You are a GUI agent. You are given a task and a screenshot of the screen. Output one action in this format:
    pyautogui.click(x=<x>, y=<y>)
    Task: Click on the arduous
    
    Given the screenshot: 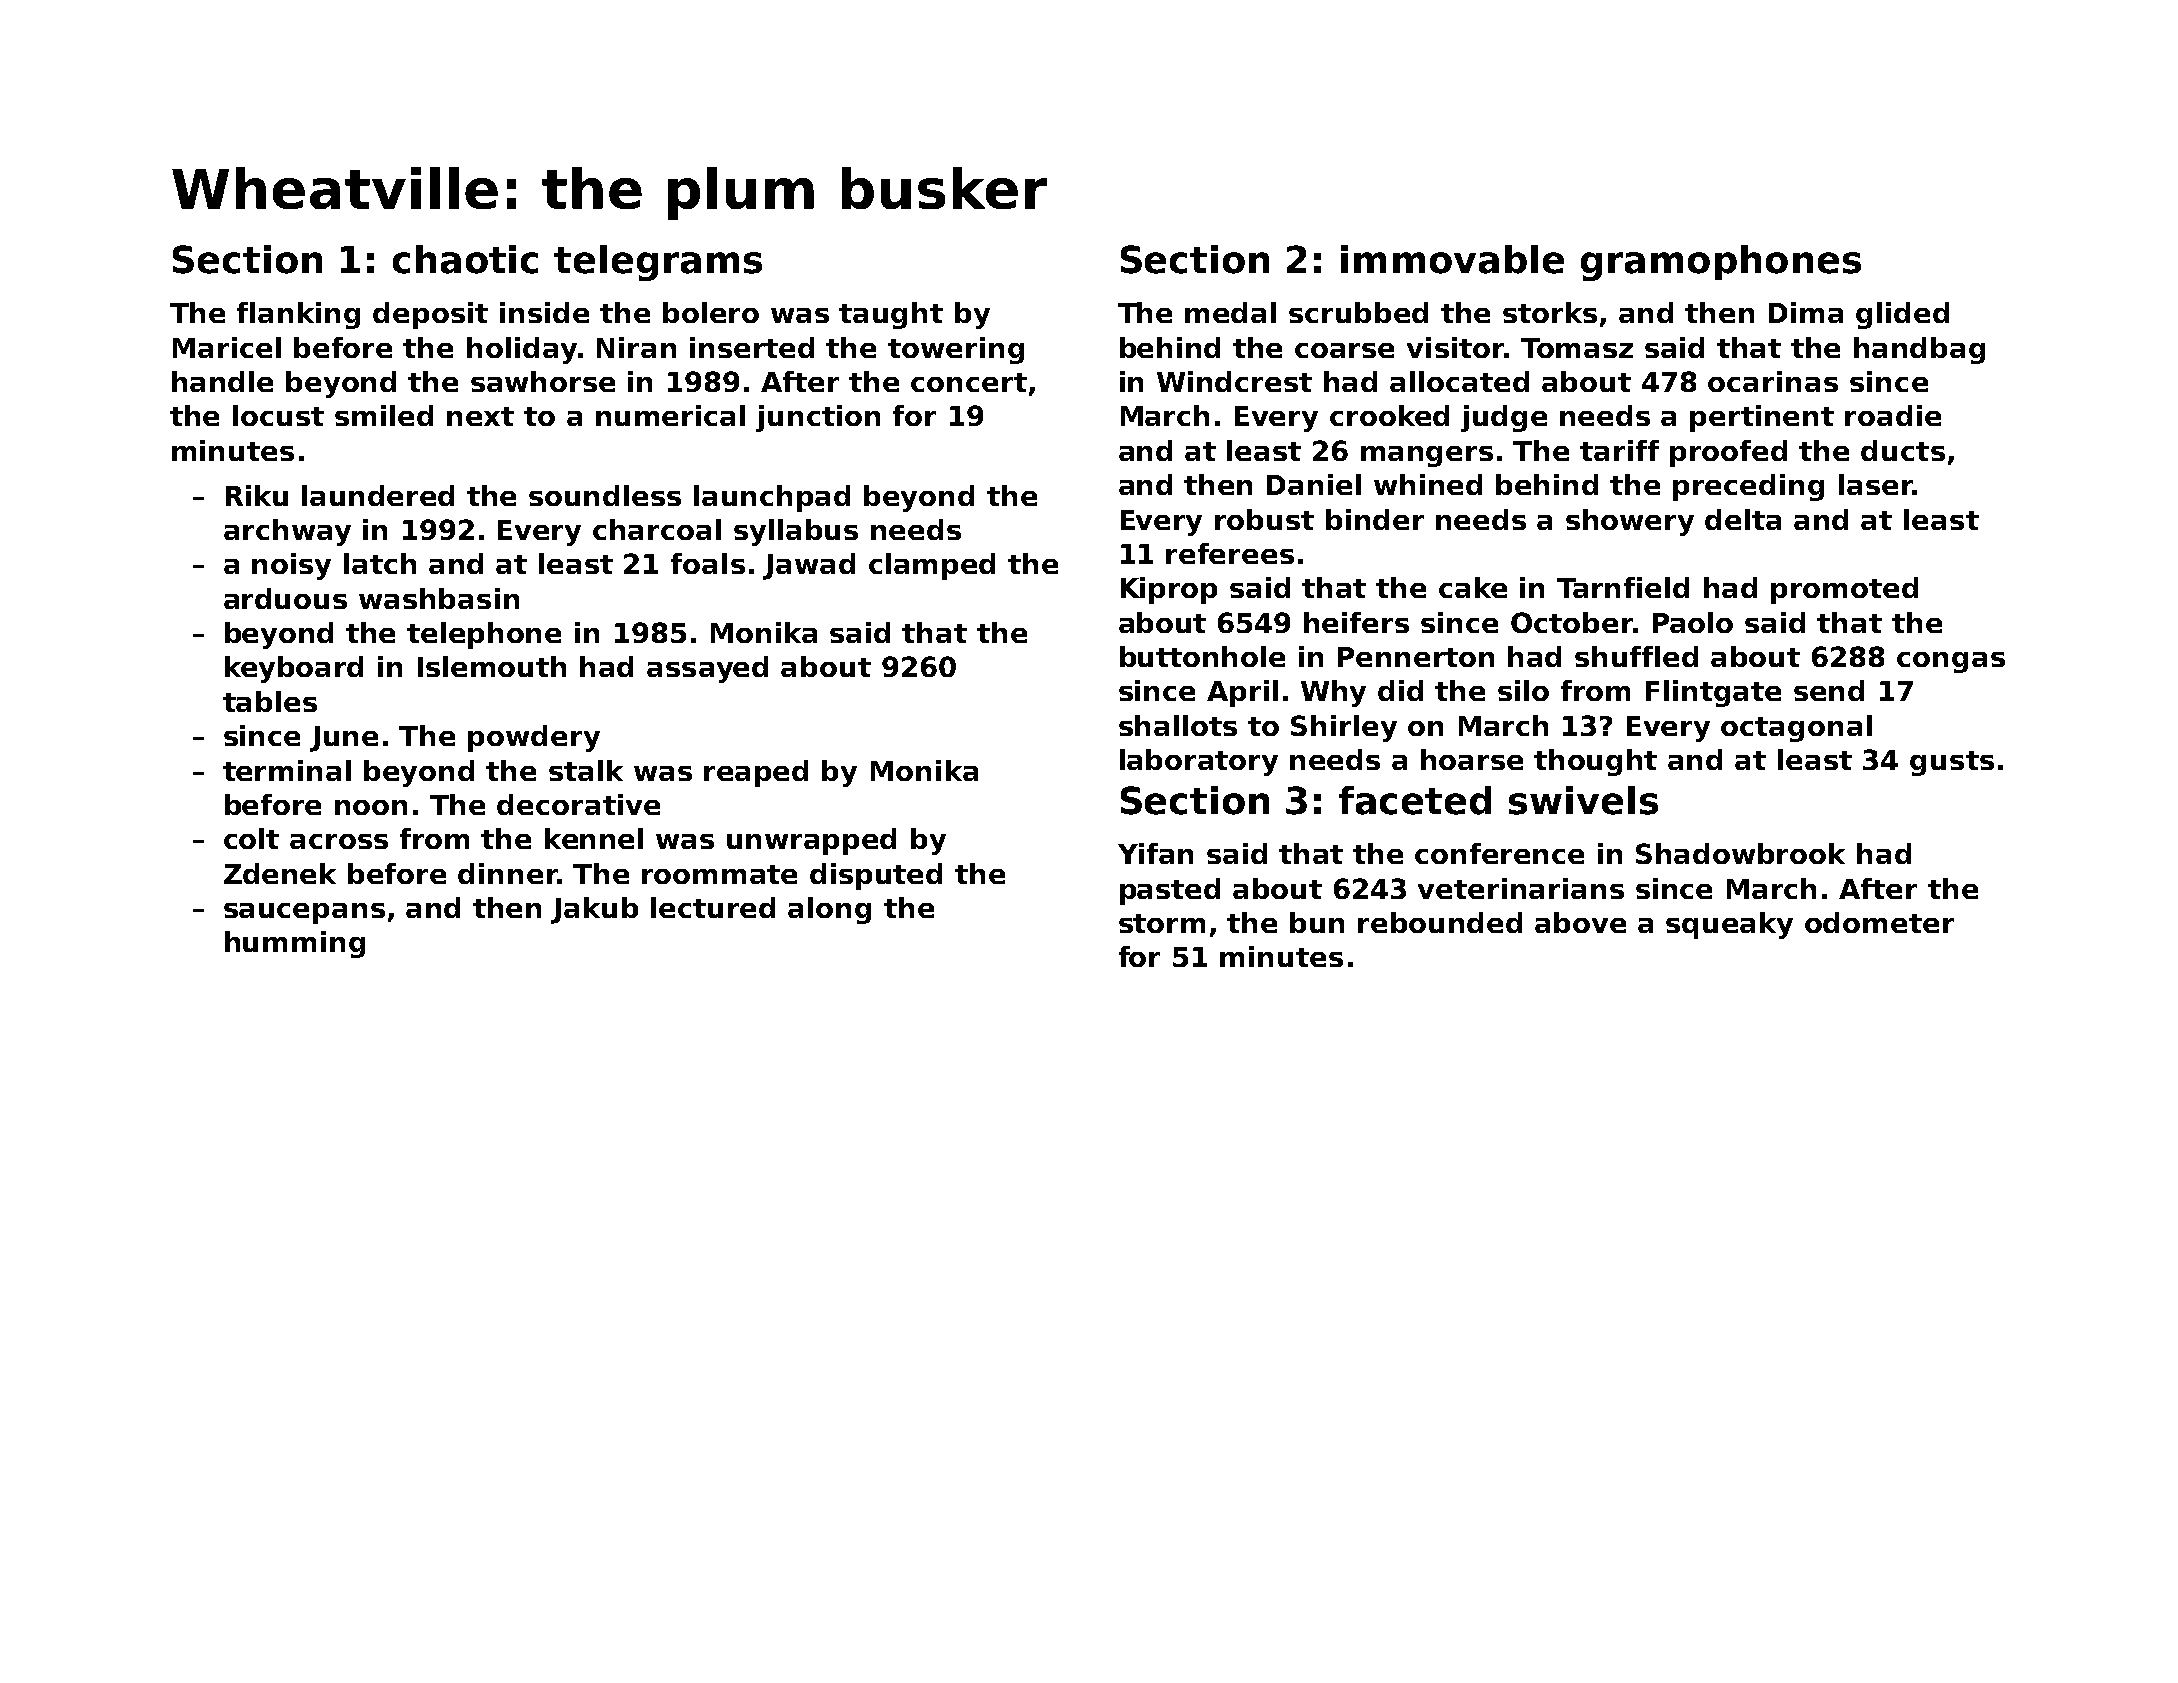 What is the action you would take?
    pyautogui.click(x=285, y=598)
